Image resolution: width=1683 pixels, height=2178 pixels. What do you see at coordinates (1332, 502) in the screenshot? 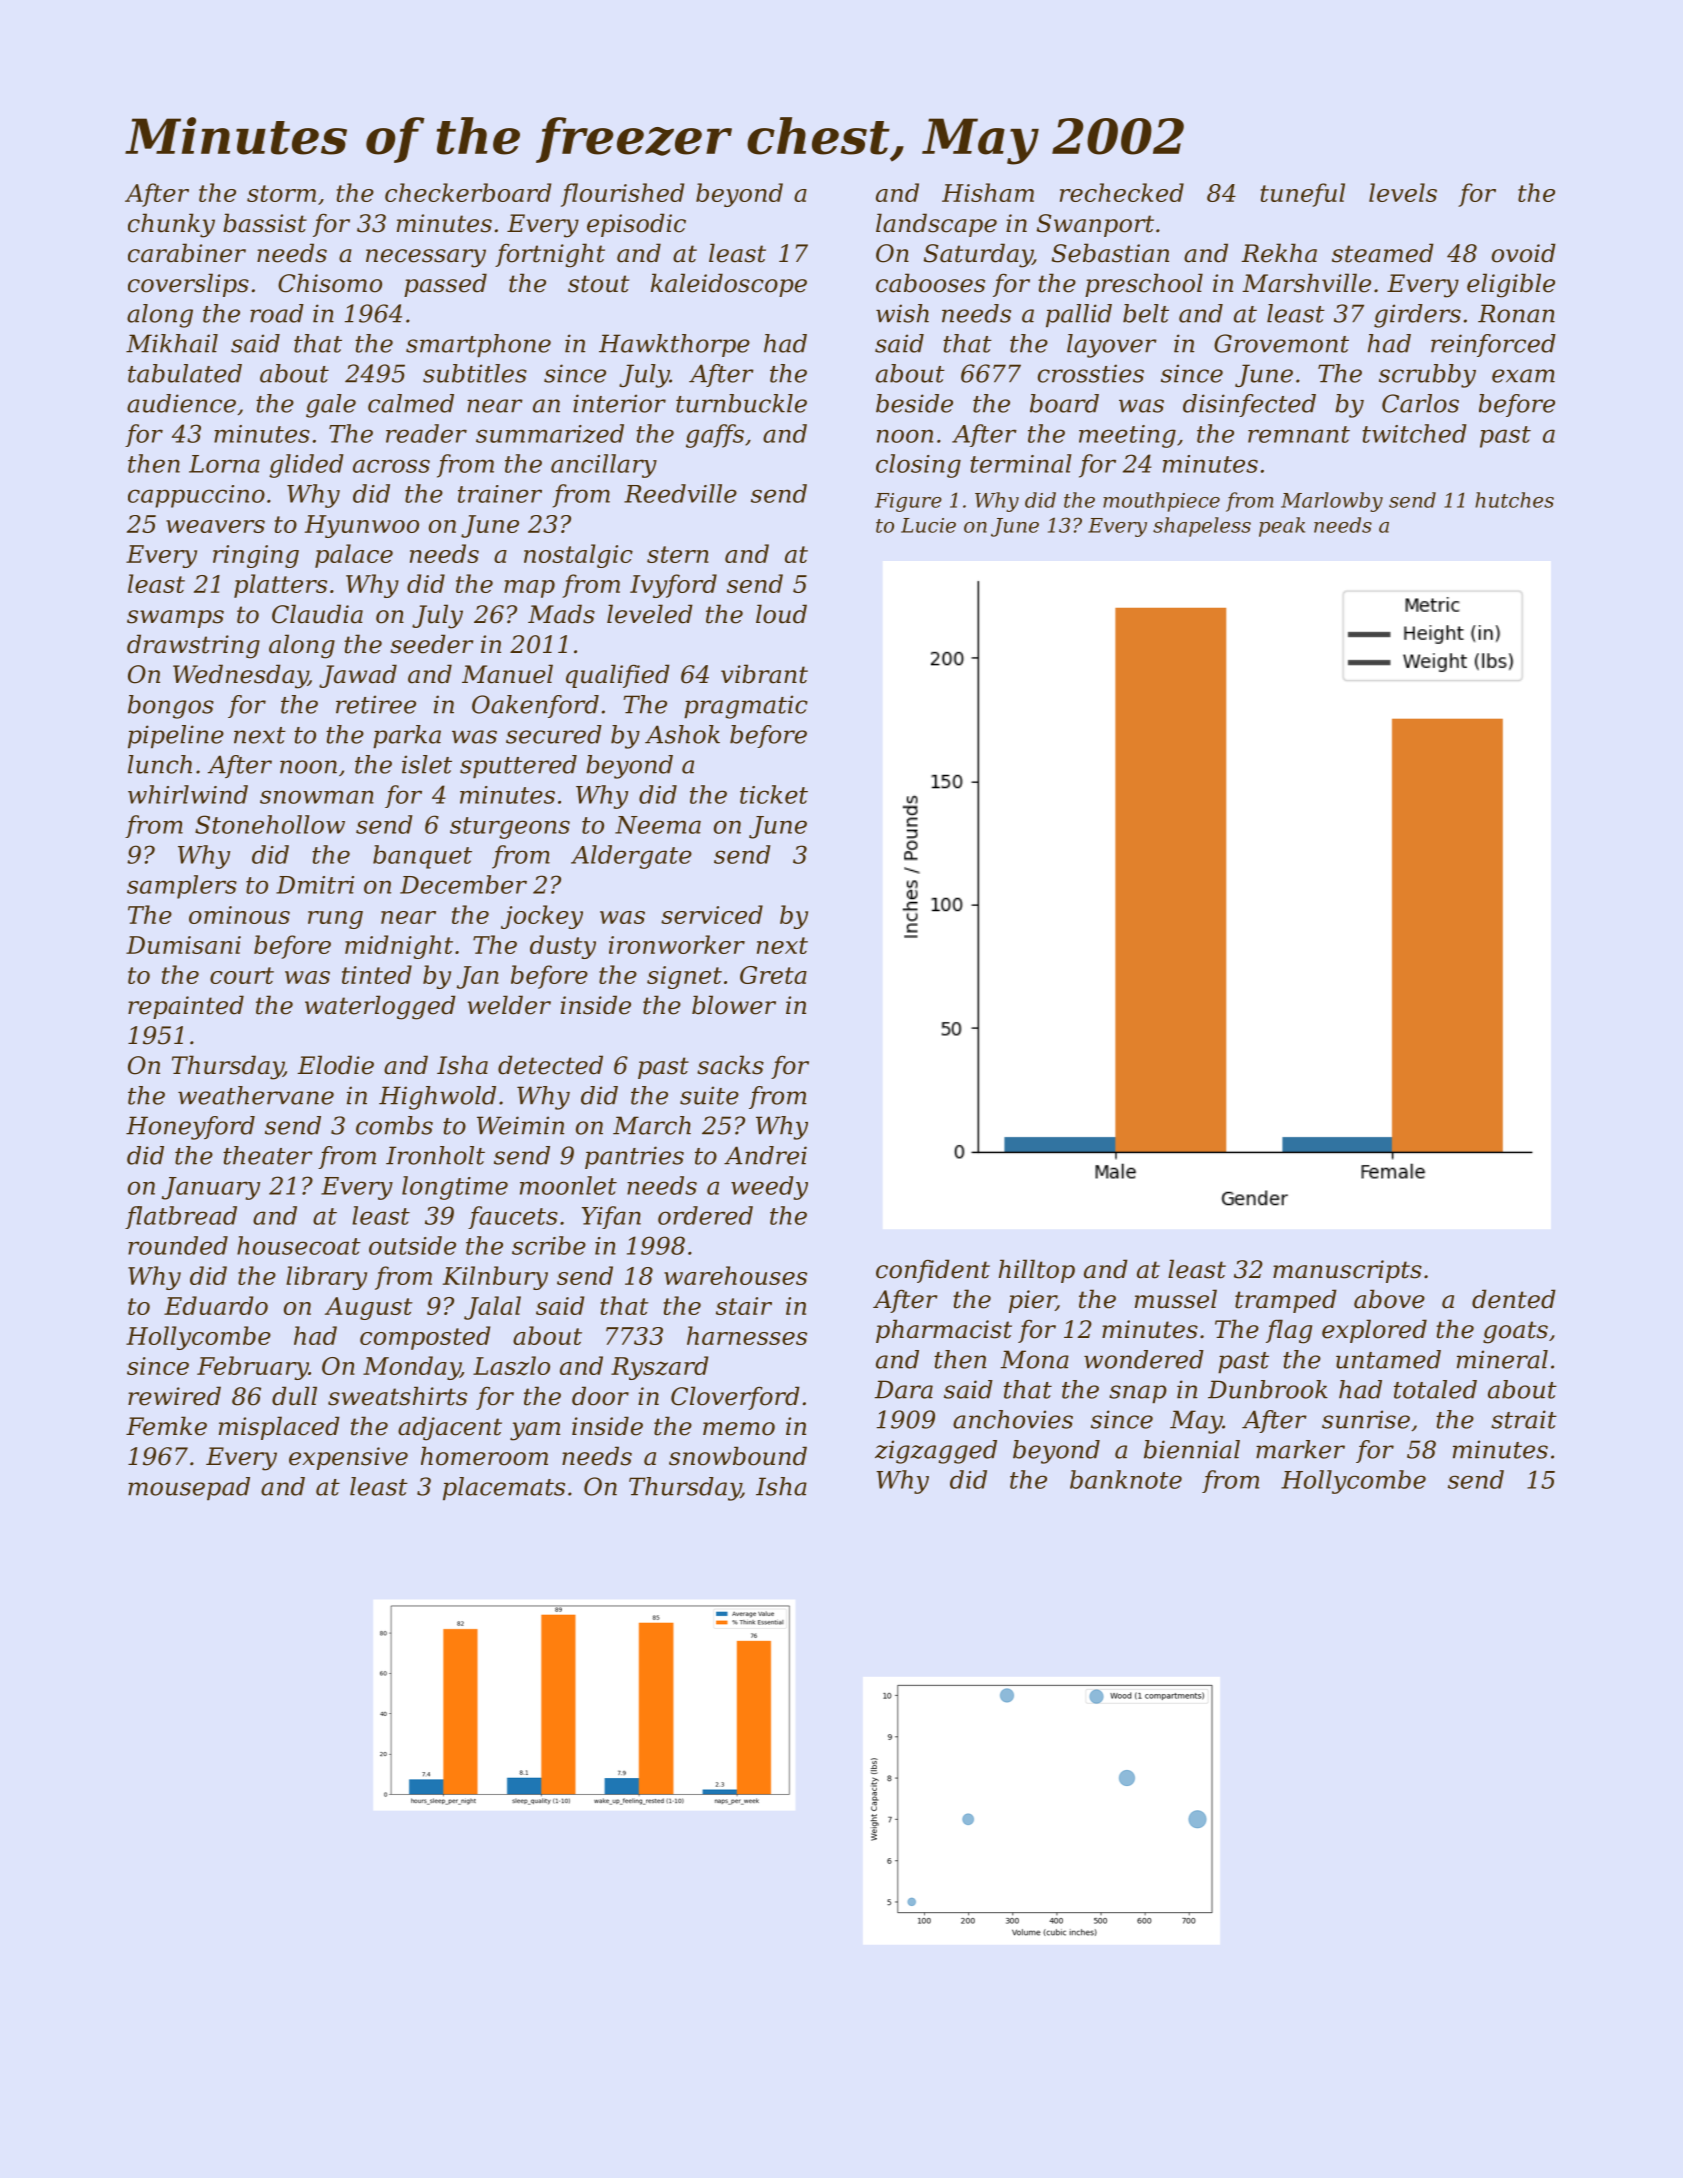
I see `Marlowby` at bounding box center [1332, 502].
